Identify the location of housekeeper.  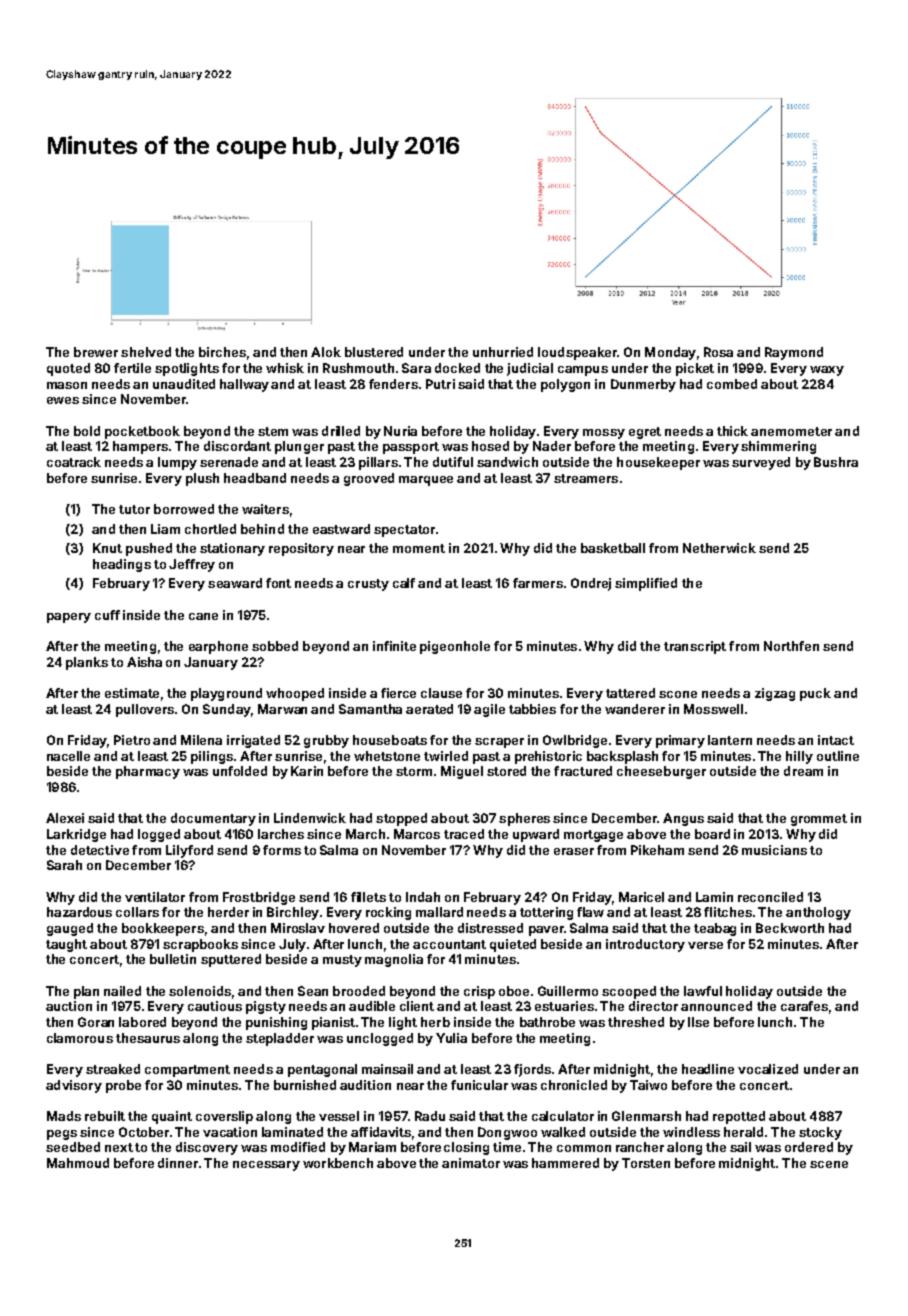
(658, 463).
